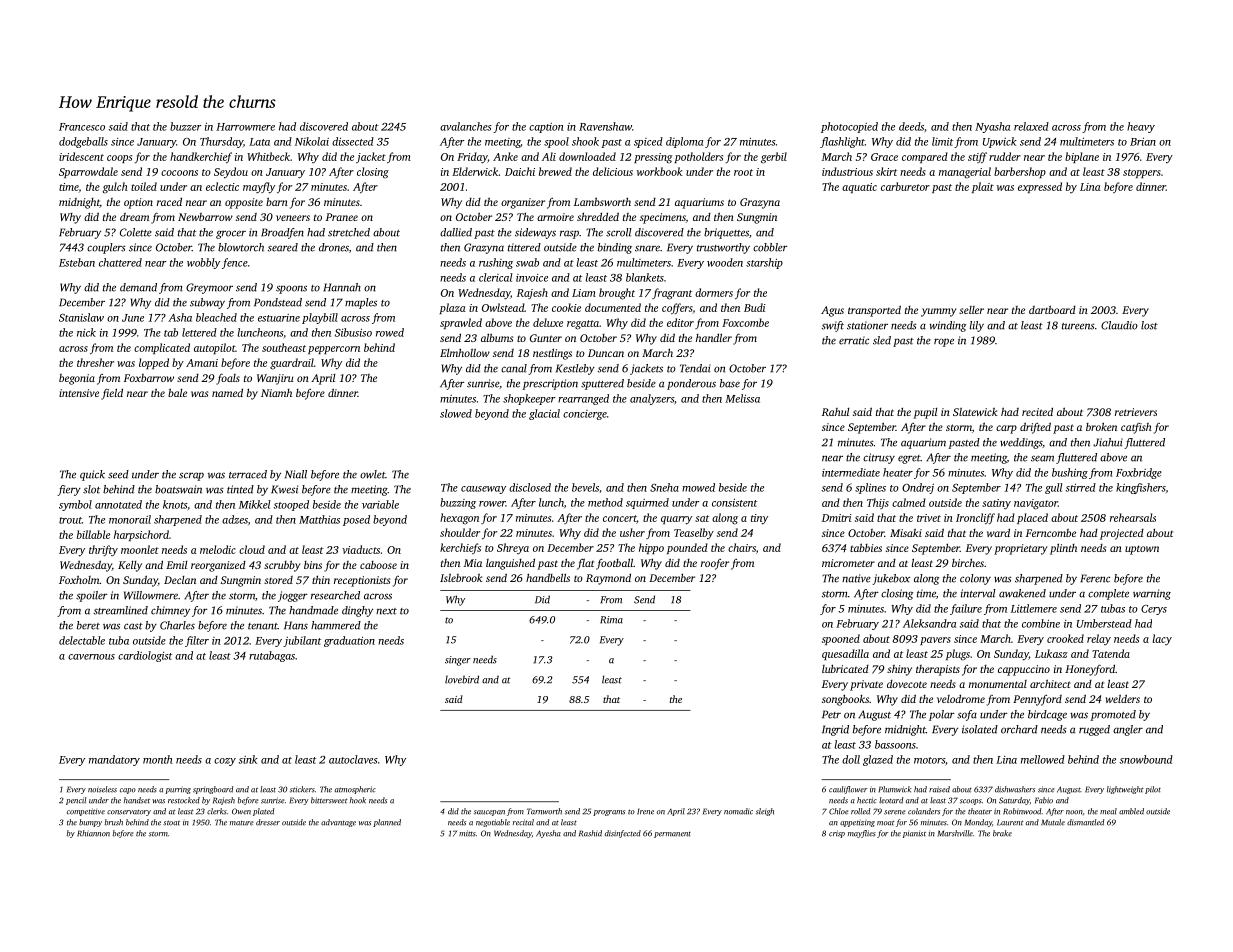 The image size is (1233, 952). What do you see at coordinates (76, 801) in the image?
I see `pencil` at bounding box center [76, 801].
